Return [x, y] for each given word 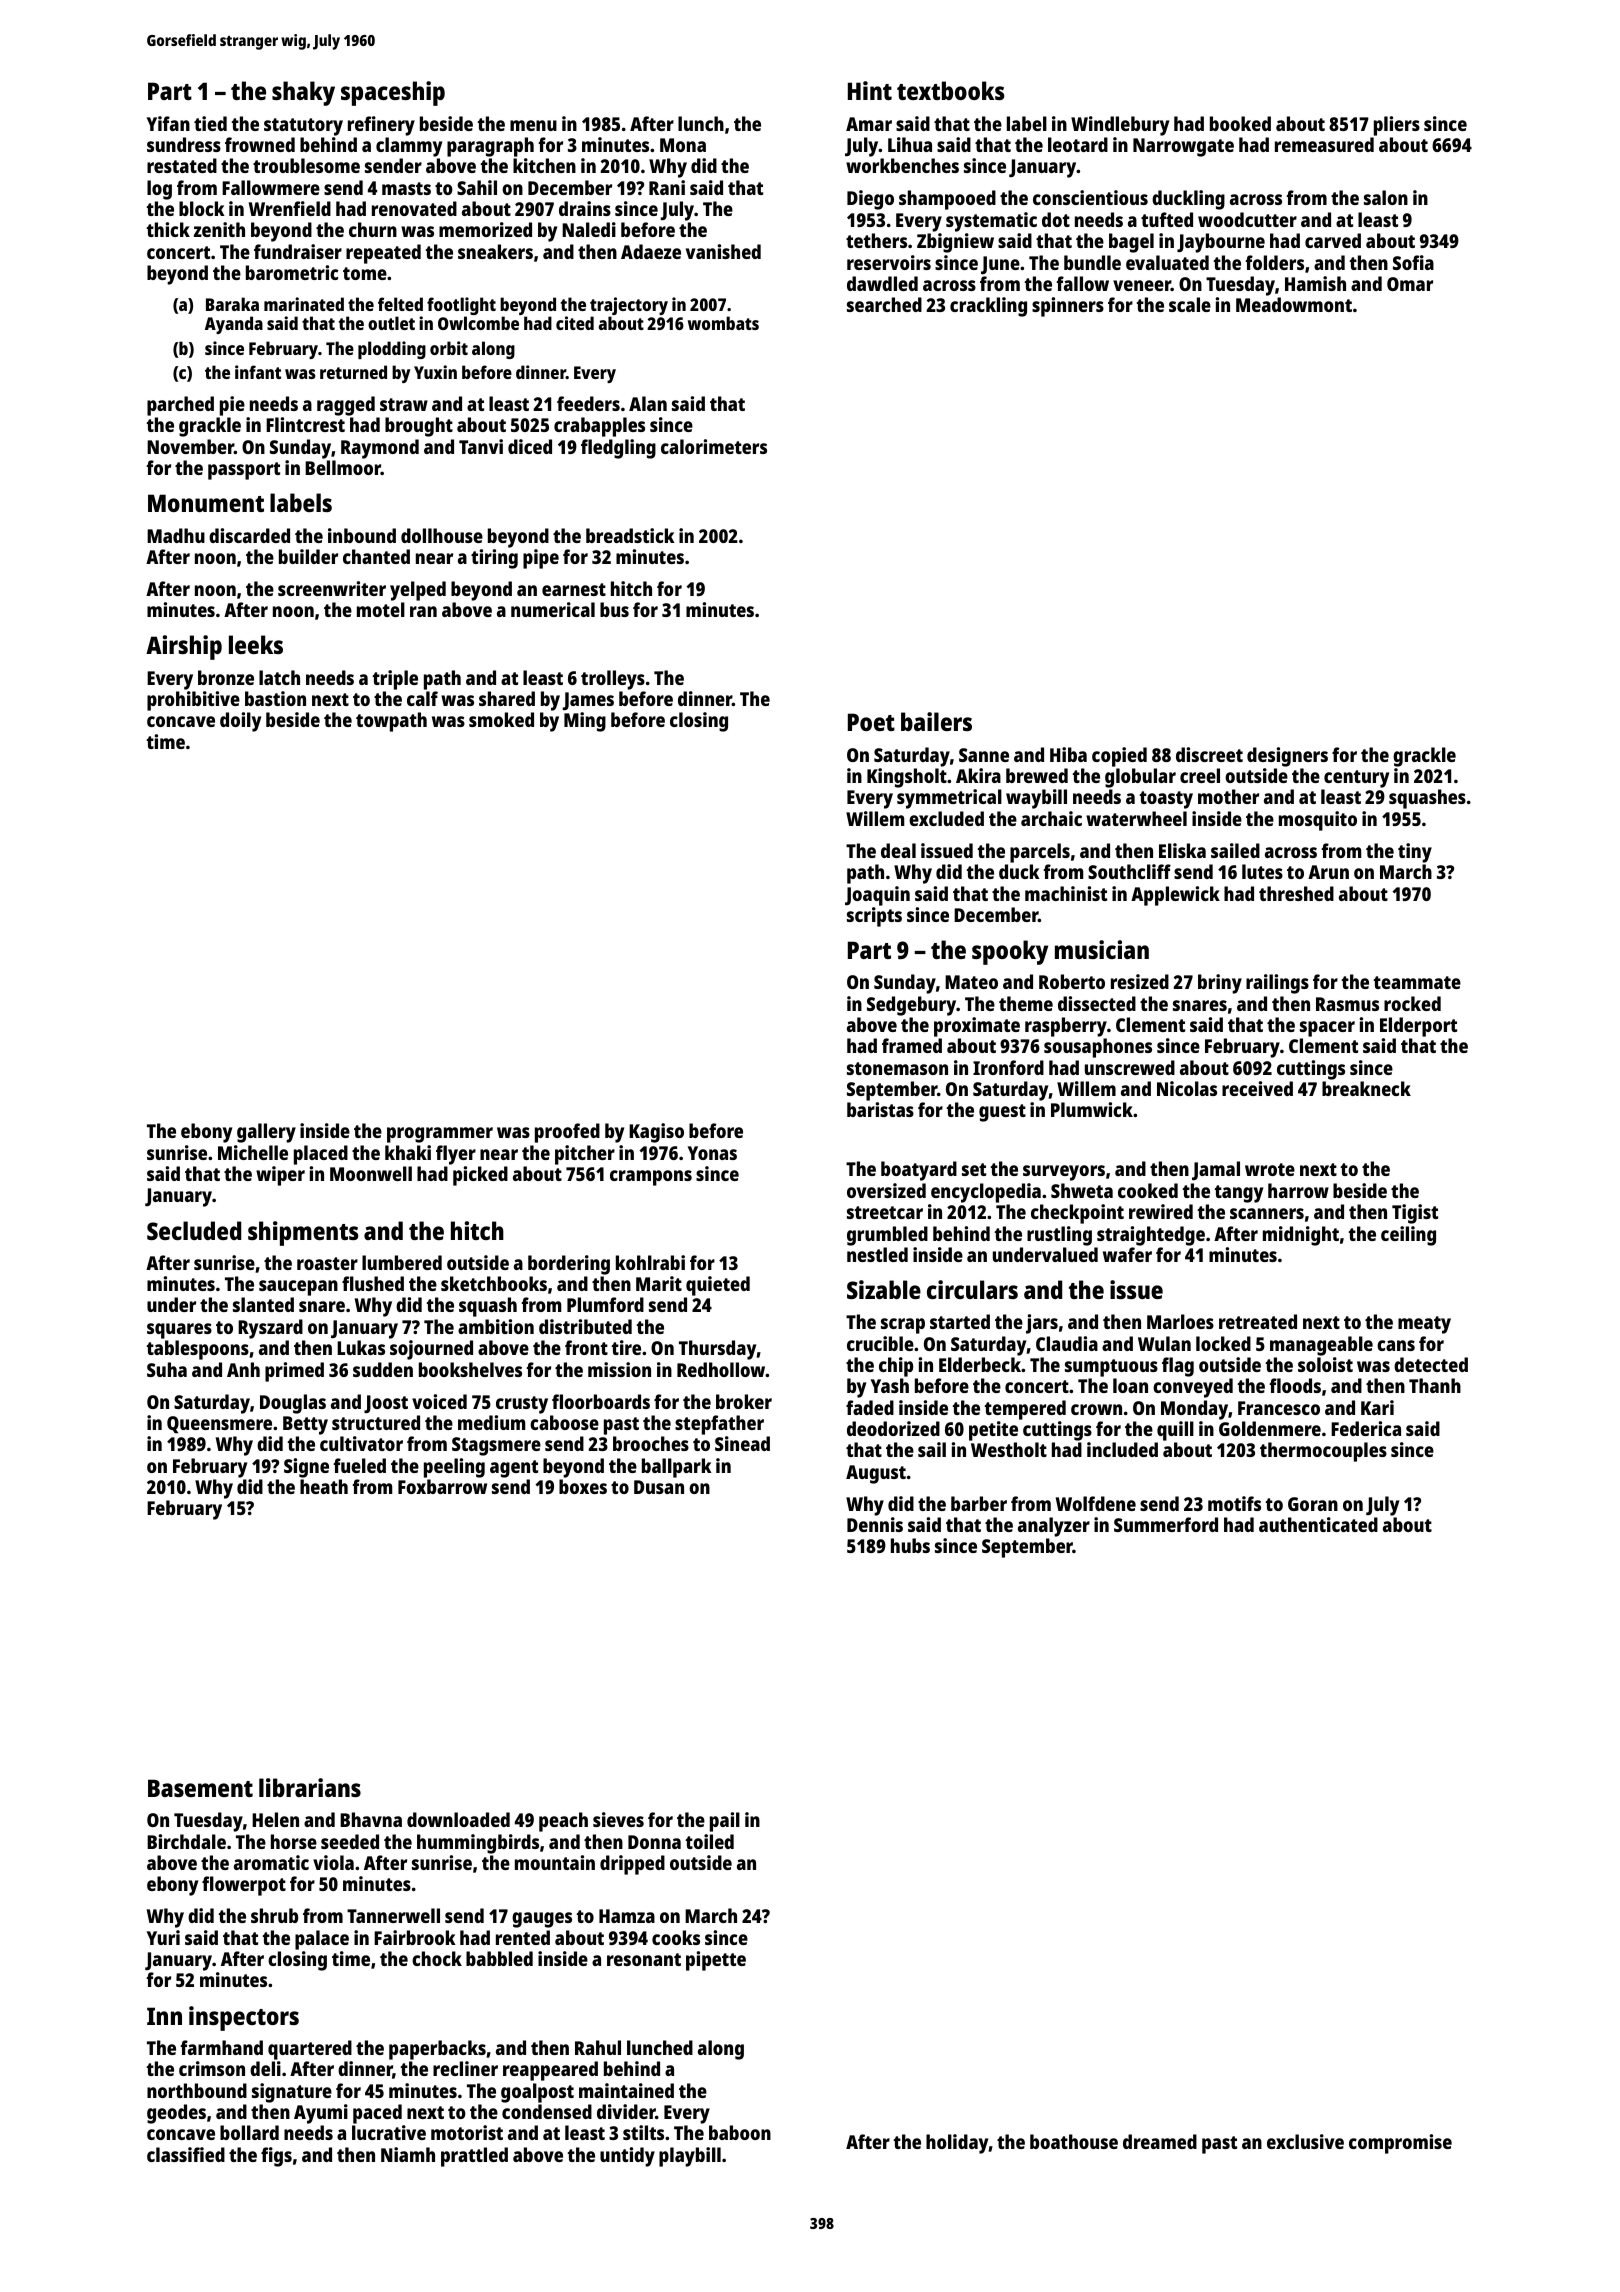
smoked [501, 719]
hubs [910, 1545]
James [588, 701]
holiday [957, 2144]
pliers [1397, 126]
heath [324, 1486]
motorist [467, 2132]
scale [1190, 304]
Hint [870, 90]
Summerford [1166, 1524]
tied [210, 123]
